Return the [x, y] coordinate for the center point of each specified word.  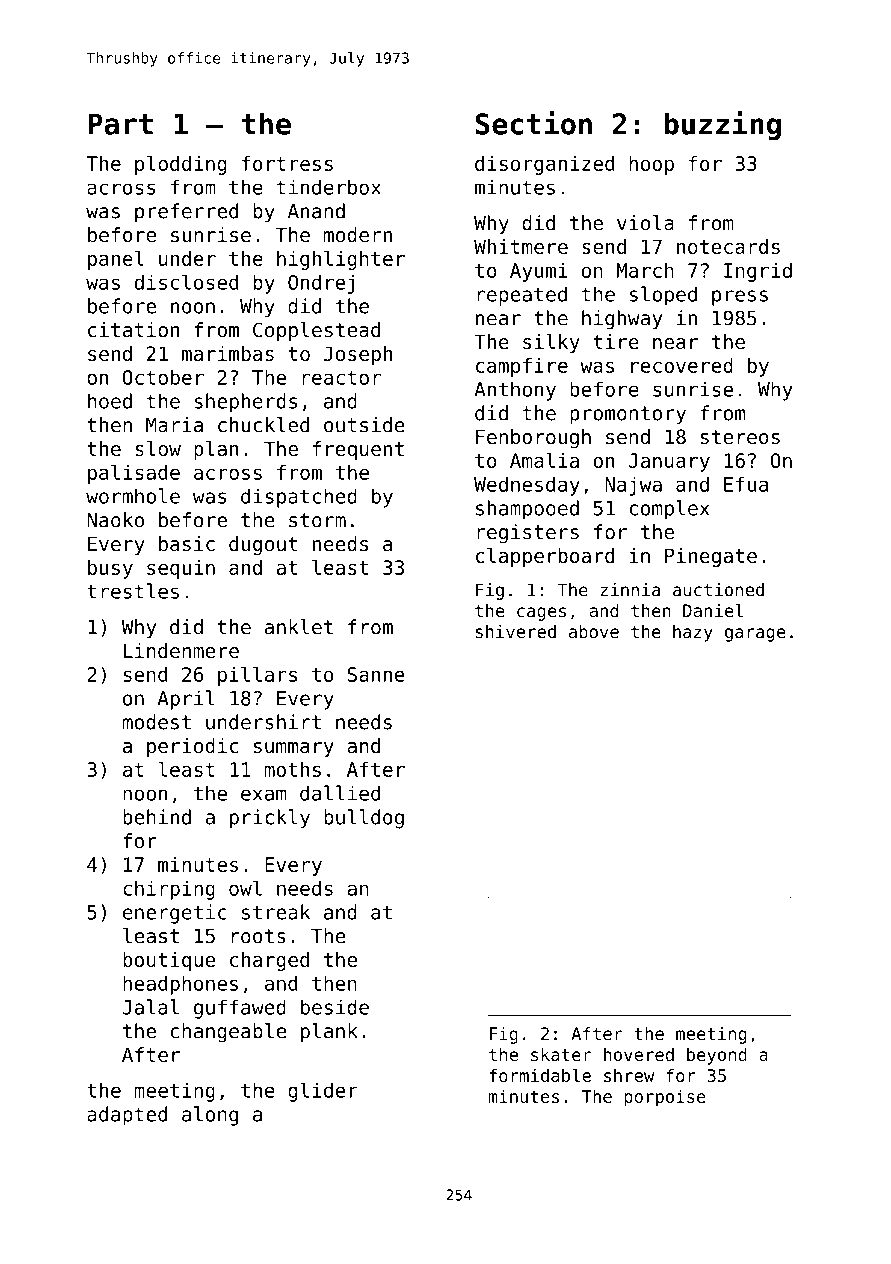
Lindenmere [181, 650]
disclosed [186, 282]
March [645, 270]
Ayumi [538, 272]
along [210, 1116]
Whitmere [521, 246]
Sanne [376, 674]
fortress [287, 163]
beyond [717, 1056]
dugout [263, 545]
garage [755, 635]
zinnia [630, 590]
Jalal [150, 1007]
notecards [728, 246]
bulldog [364, 819]
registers [528, 534]
